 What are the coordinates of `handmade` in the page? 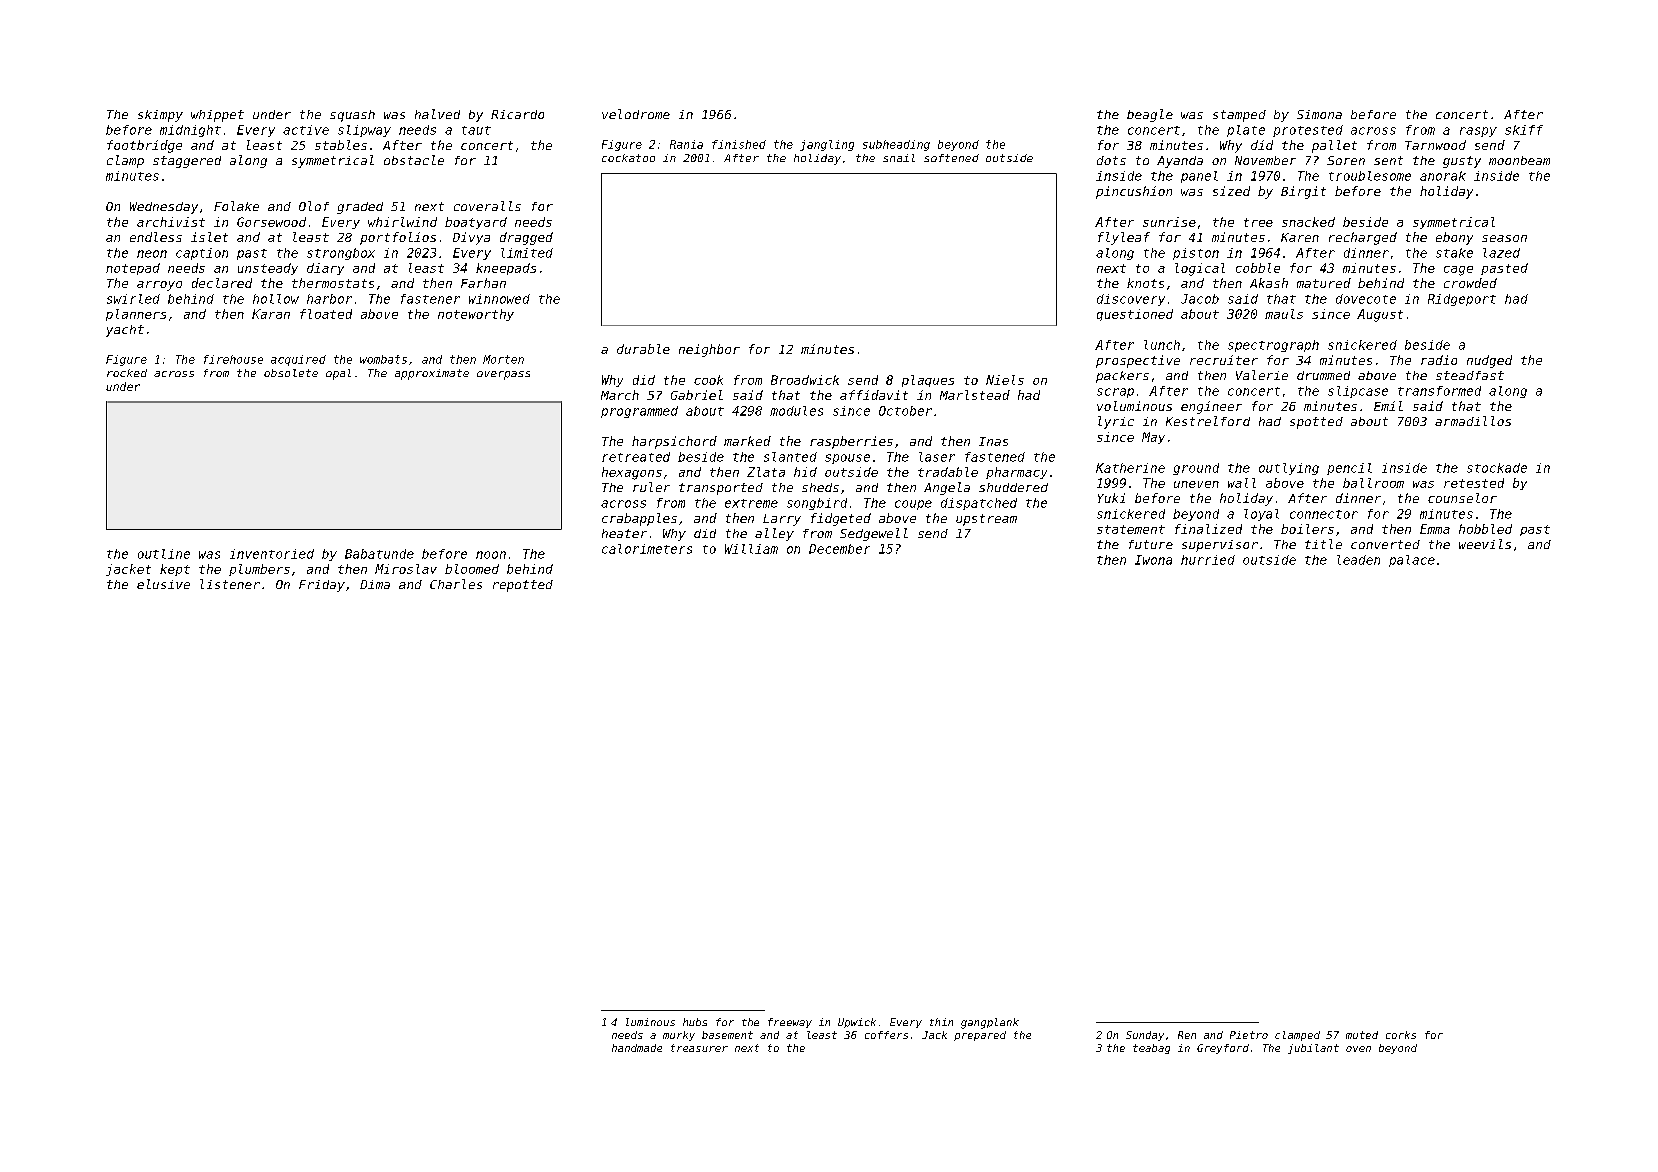 It's located at (637, 1048).
